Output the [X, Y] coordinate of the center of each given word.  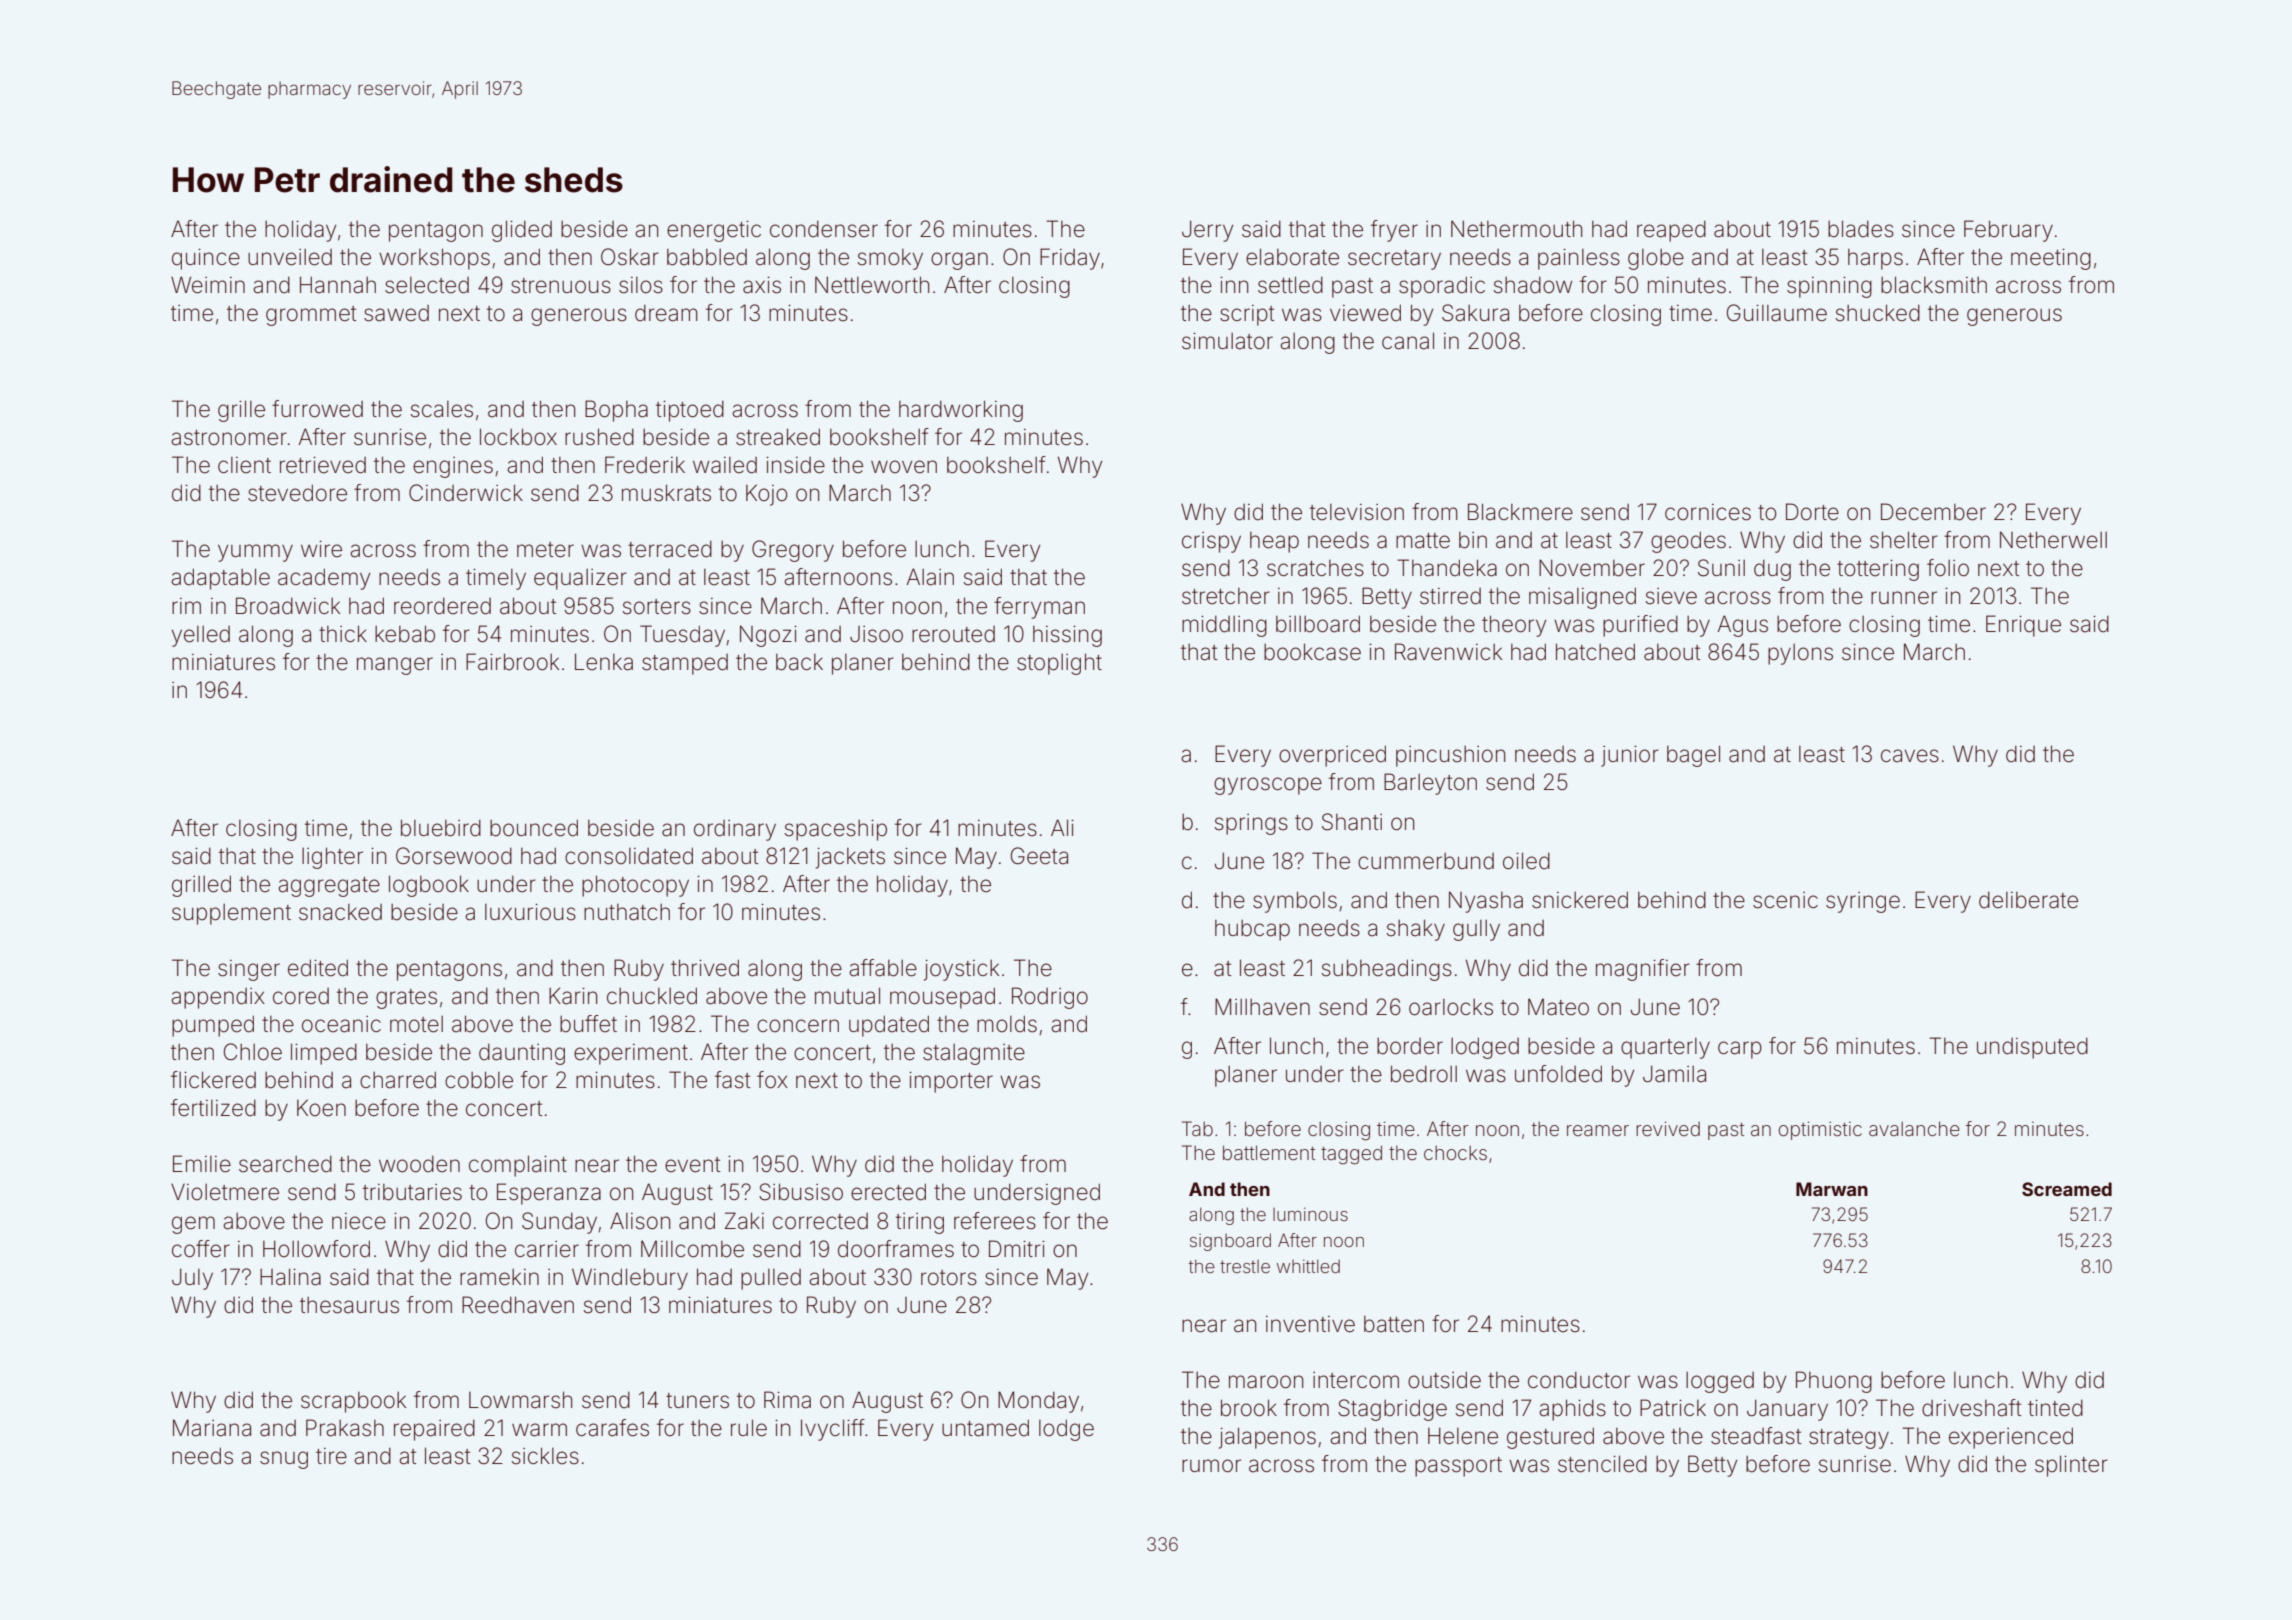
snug [284, 1460]
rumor [1211, 1466]
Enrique [2023, 626]
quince [206, 259]
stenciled [1602, 1464]
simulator [1227, 341]
